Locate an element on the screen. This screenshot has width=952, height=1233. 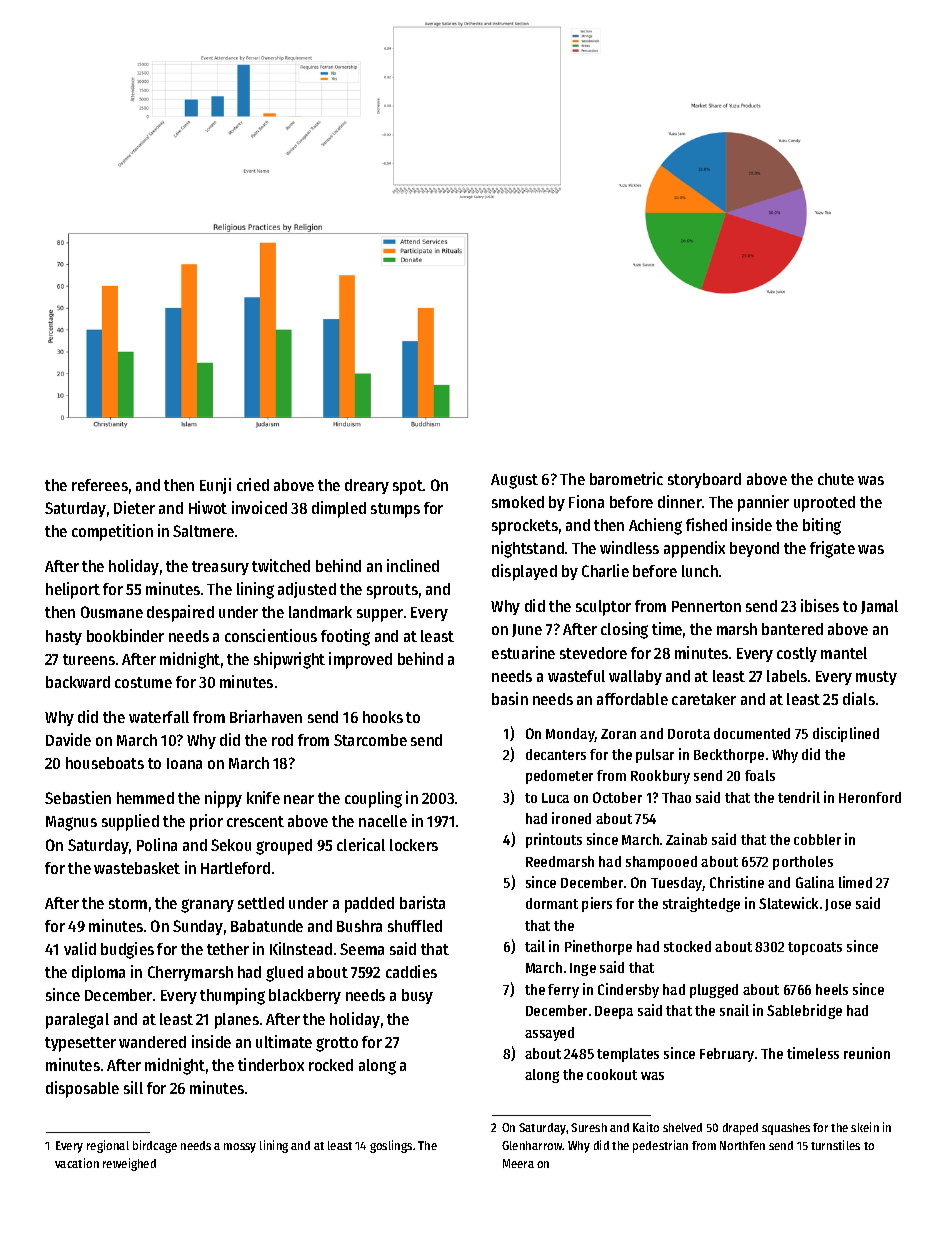
mossy is located at coordinates (240, 1148).
